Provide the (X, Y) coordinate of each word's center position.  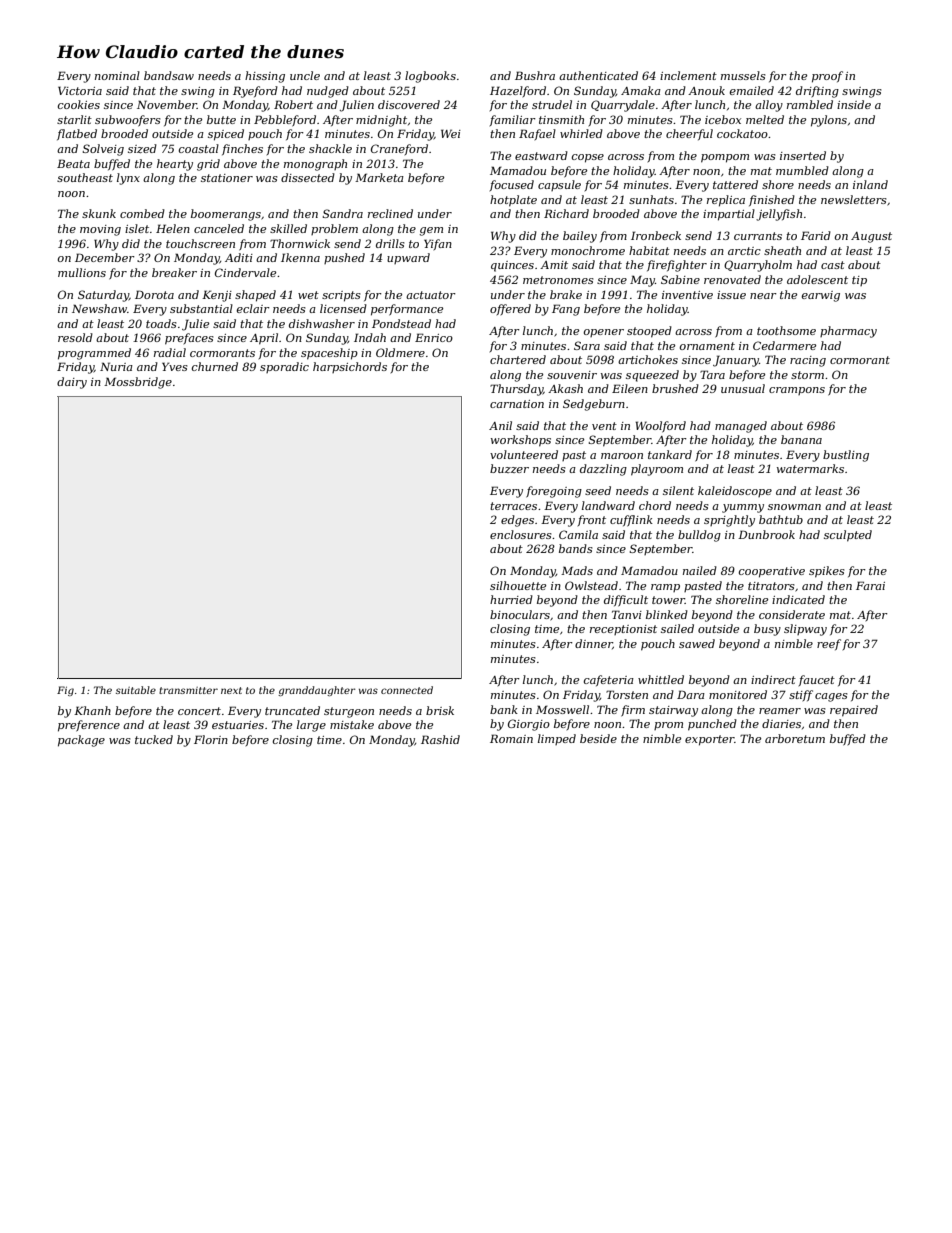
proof (827, 77)
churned (215, 366)
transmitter (188, 690)
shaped (255, 296)
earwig (821, 296)
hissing (265, 77)
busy (767, 630)
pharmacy (848, 332)
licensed (343, 308)
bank (504, 709)
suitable (136, 690)
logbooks (430, 77)
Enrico (434, 337)
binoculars (520, 614)
